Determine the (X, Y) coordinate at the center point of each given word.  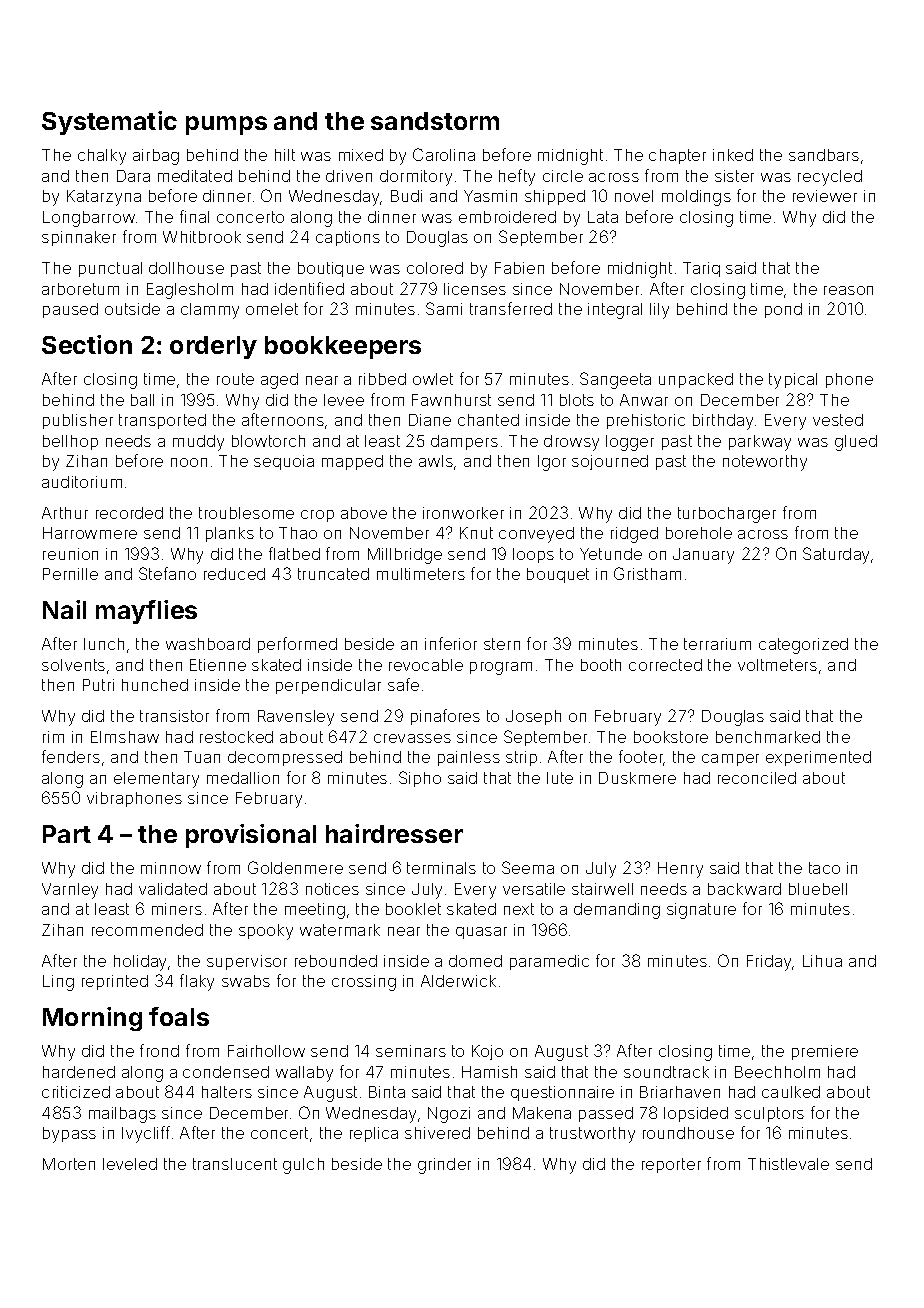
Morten (69, 1164)
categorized (803, 646)
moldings (696, 198)
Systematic (109, 123)
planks (230, 534)
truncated (333, 574)
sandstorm (435, 121)
